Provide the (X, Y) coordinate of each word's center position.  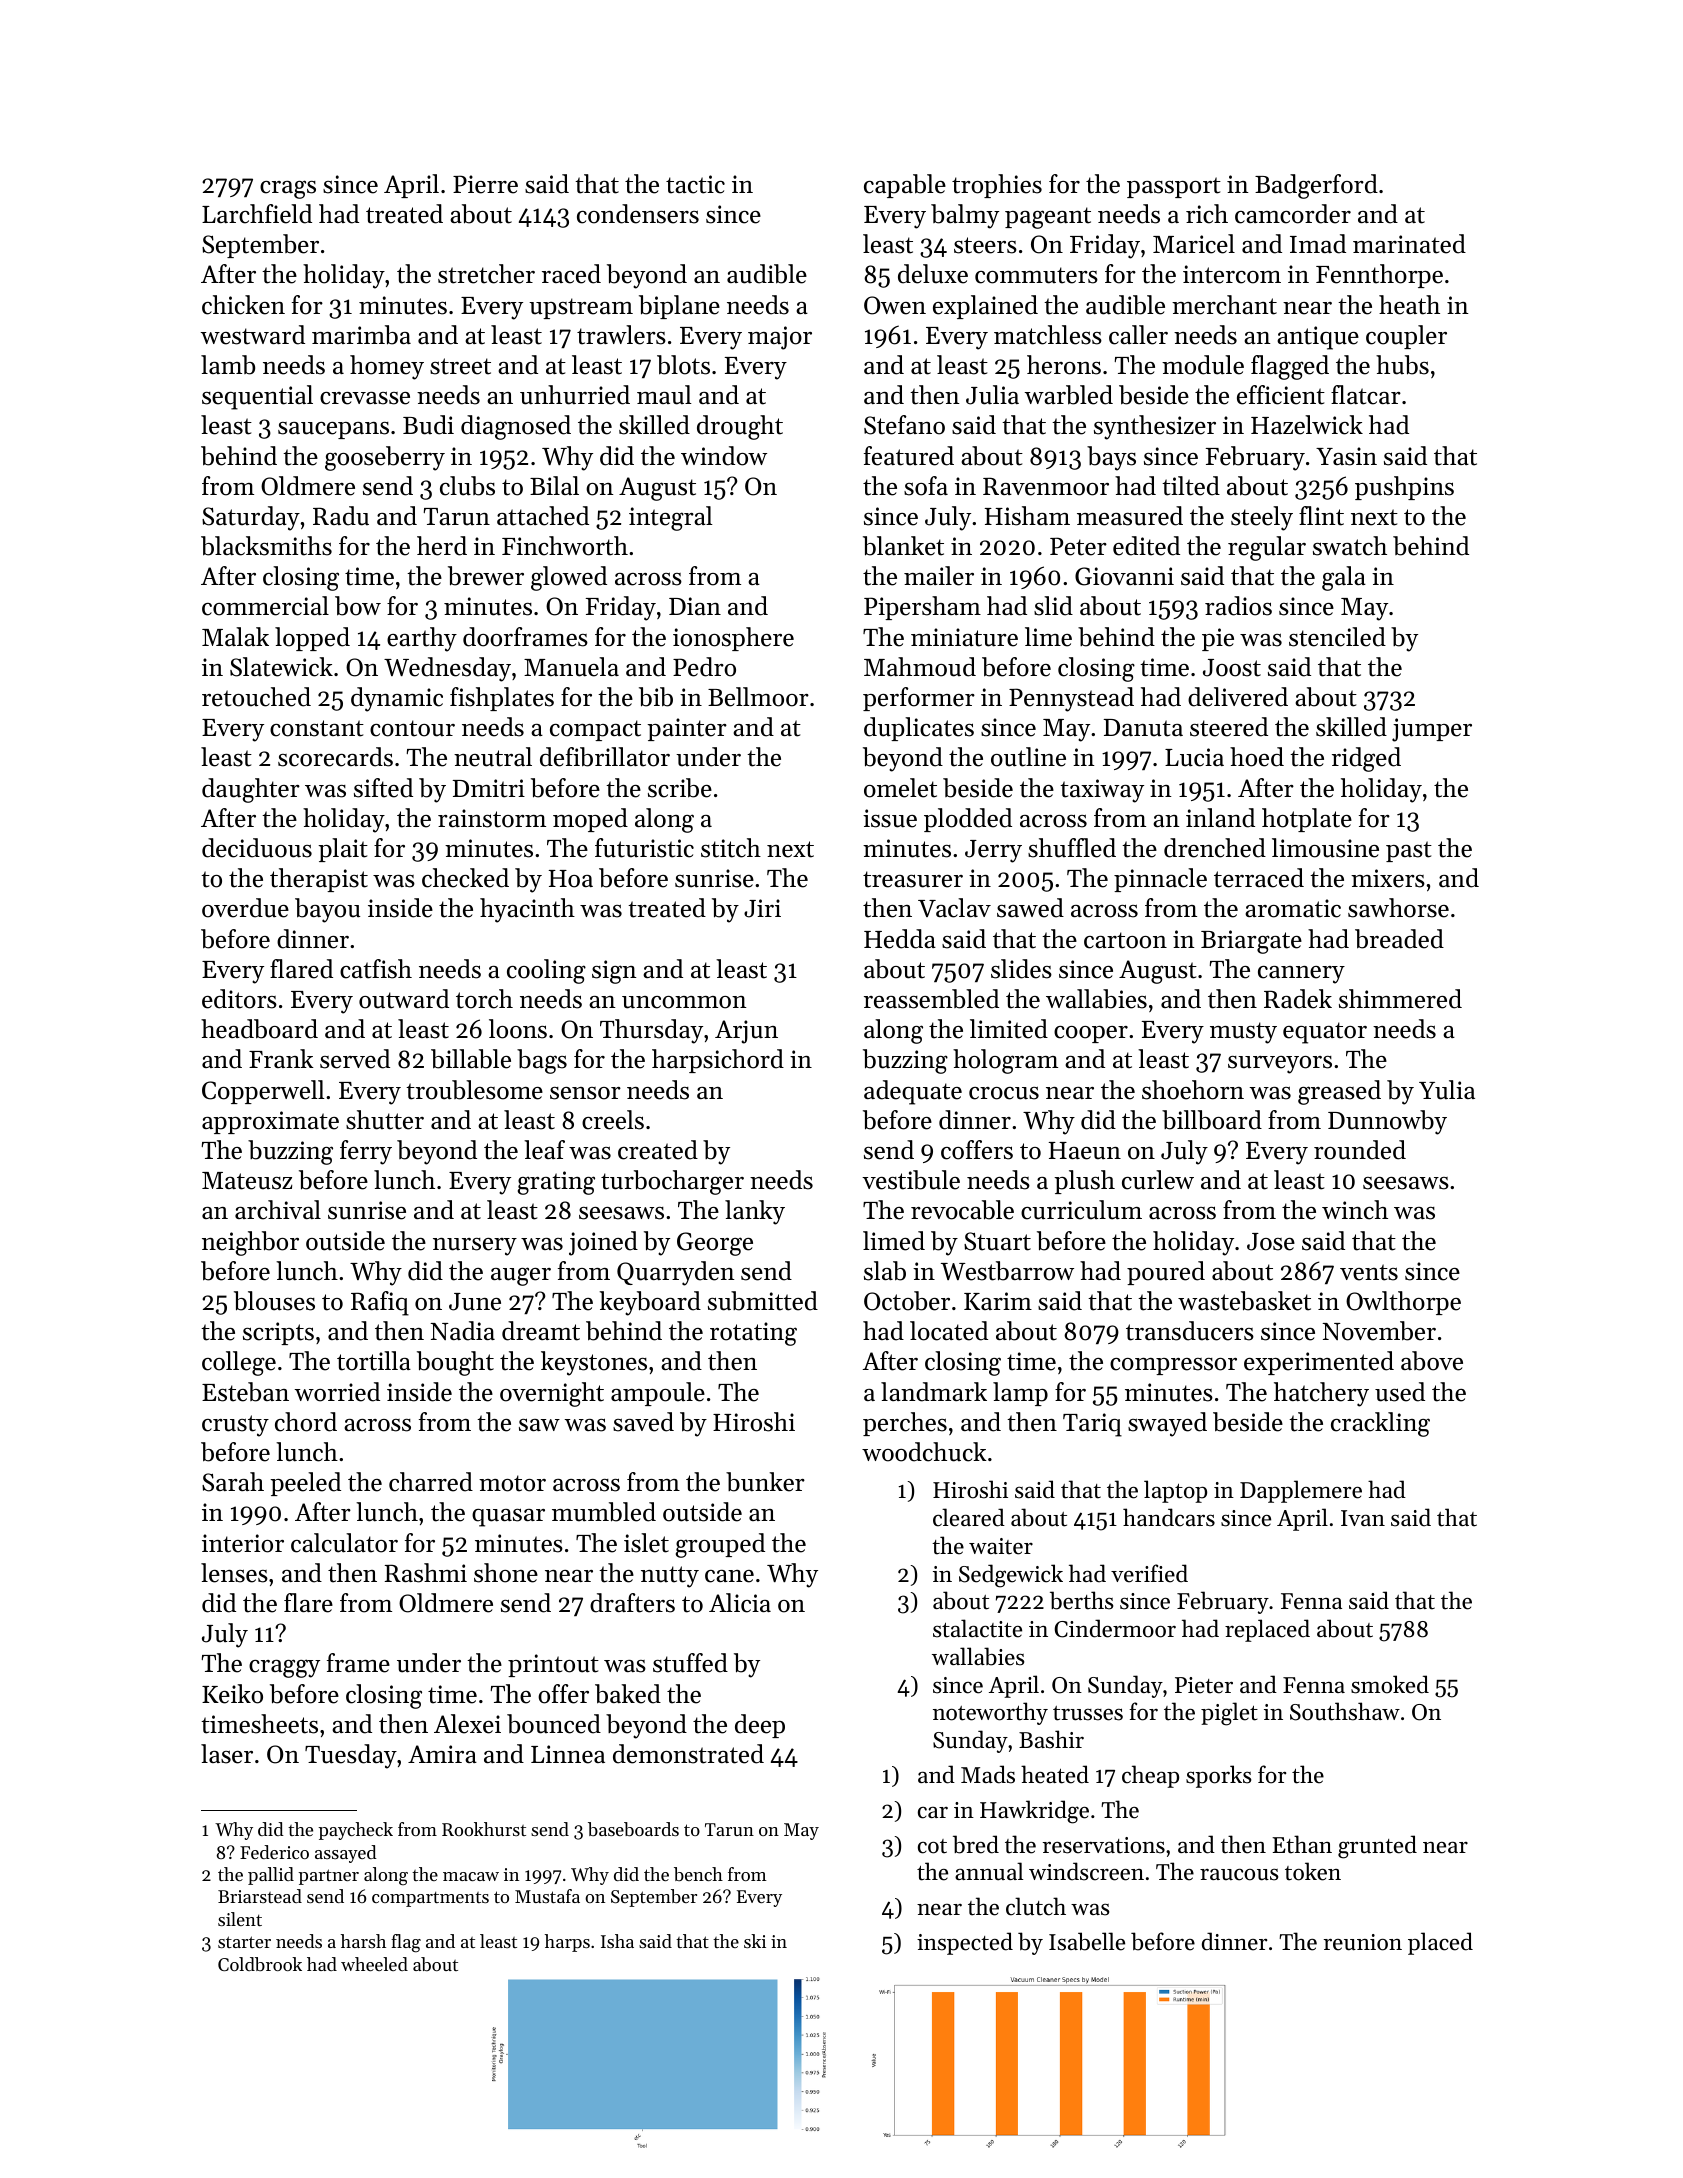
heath (1409, 305)
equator (1325, 1033)
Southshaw (1345, 1711)
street (460, 366)
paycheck (355, 1831)
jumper (1432, 730)
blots (683, 365)
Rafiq (380, 1303)
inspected (965, 1943)
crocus (1004, 1093)
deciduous (257, 848)
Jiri (762, 908)
